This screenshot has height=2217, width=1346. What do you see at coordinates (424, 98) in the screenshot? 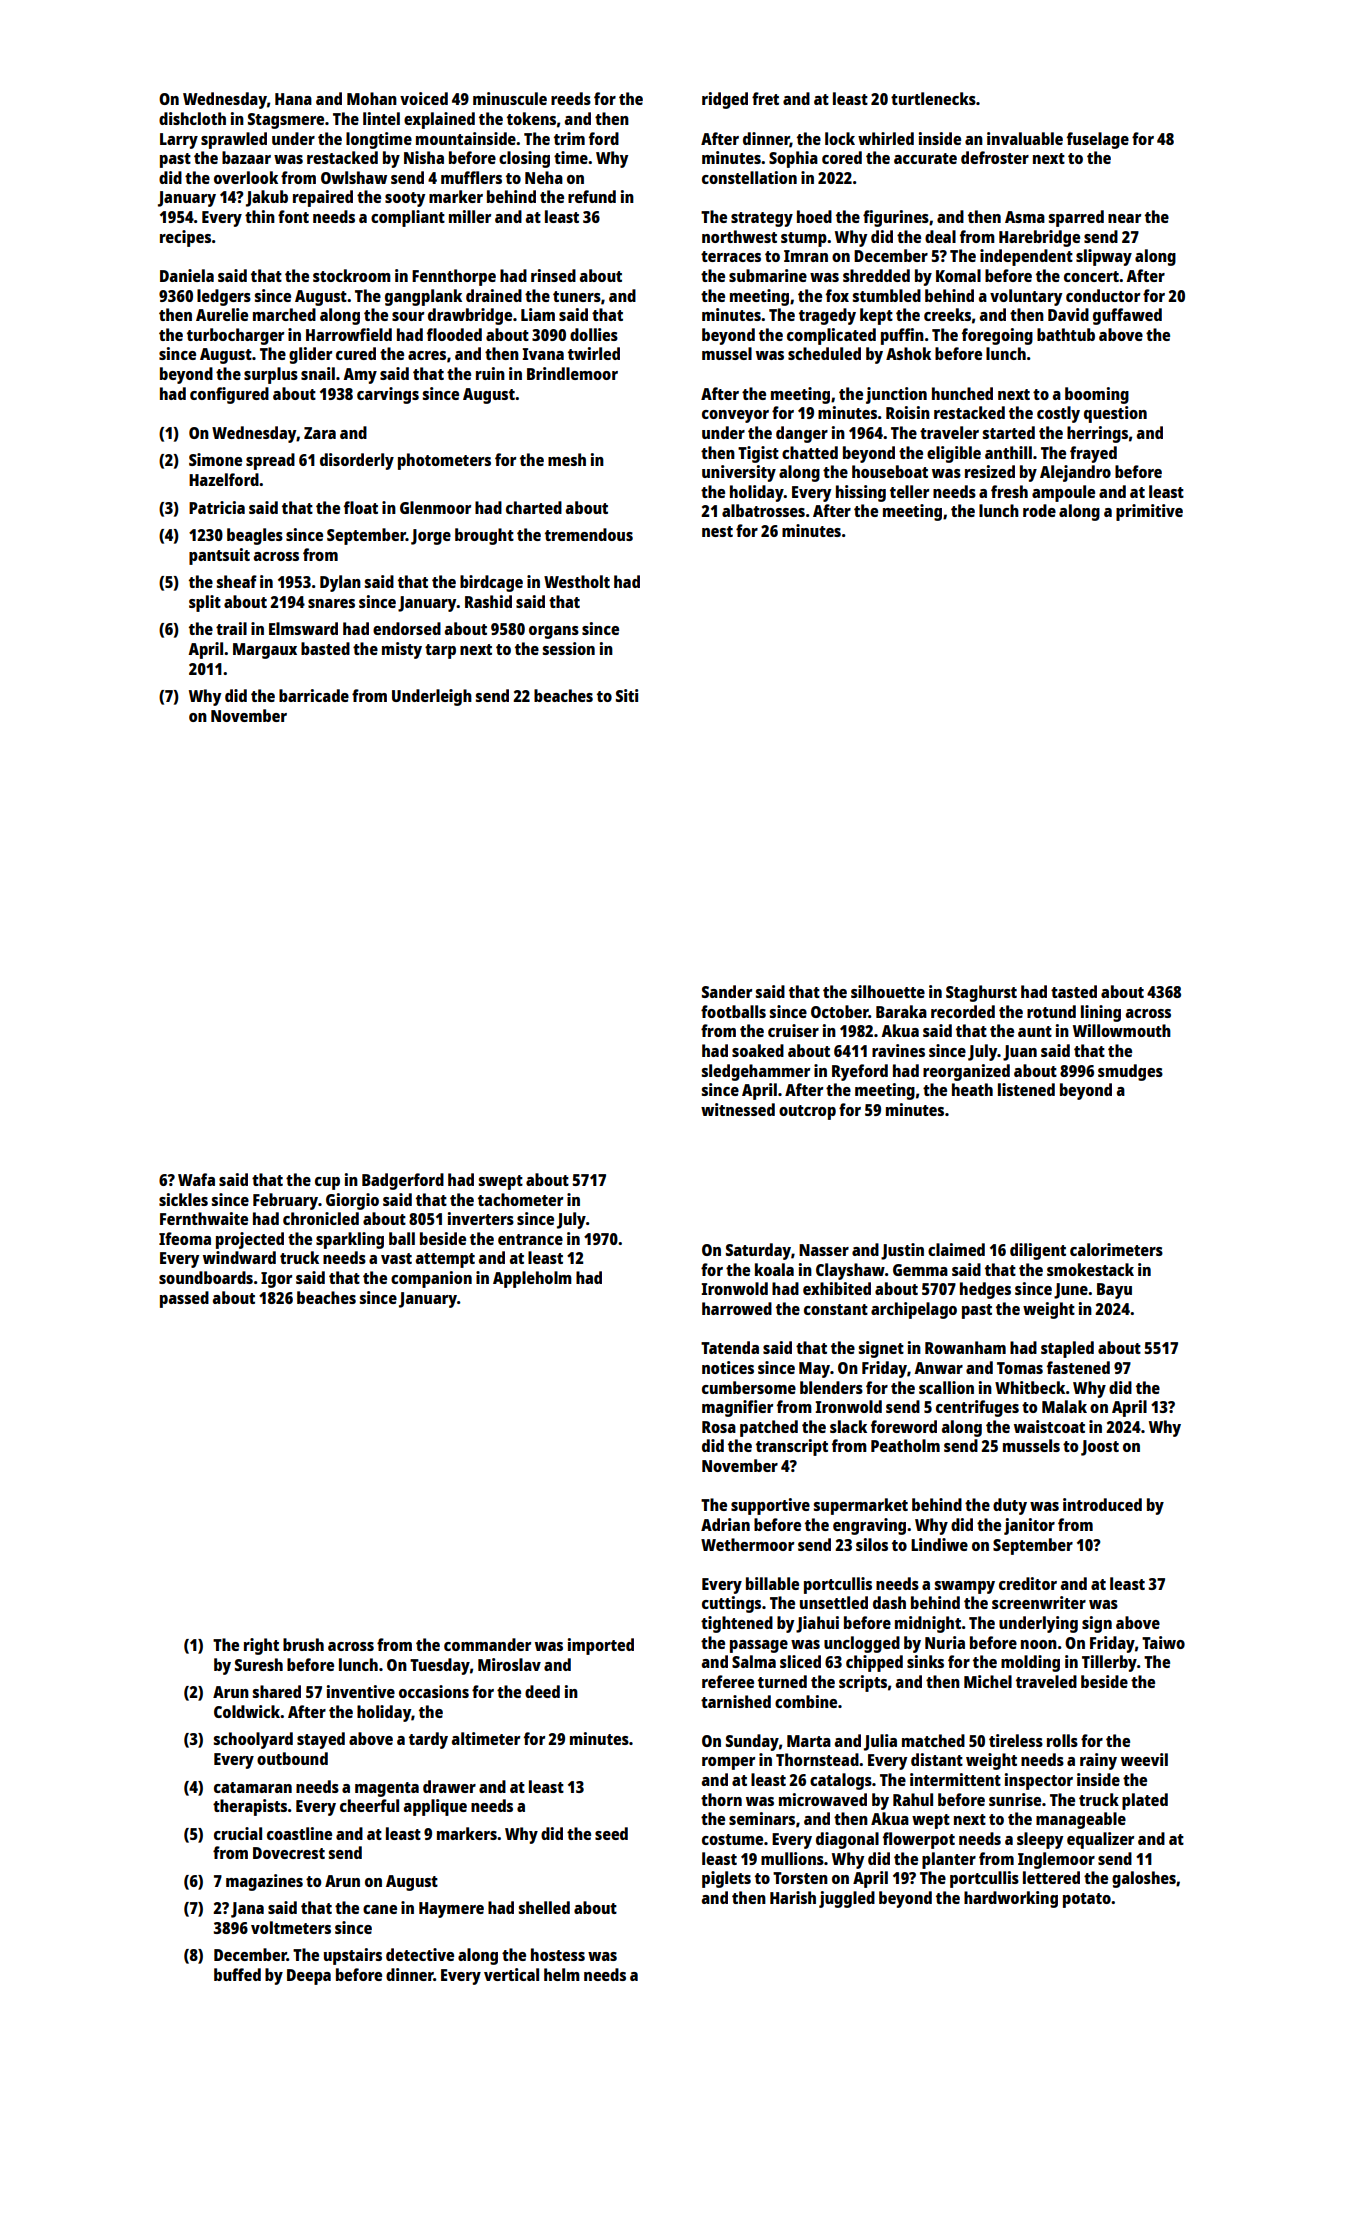
I see `voiced` at bounding box center [424, 98].
